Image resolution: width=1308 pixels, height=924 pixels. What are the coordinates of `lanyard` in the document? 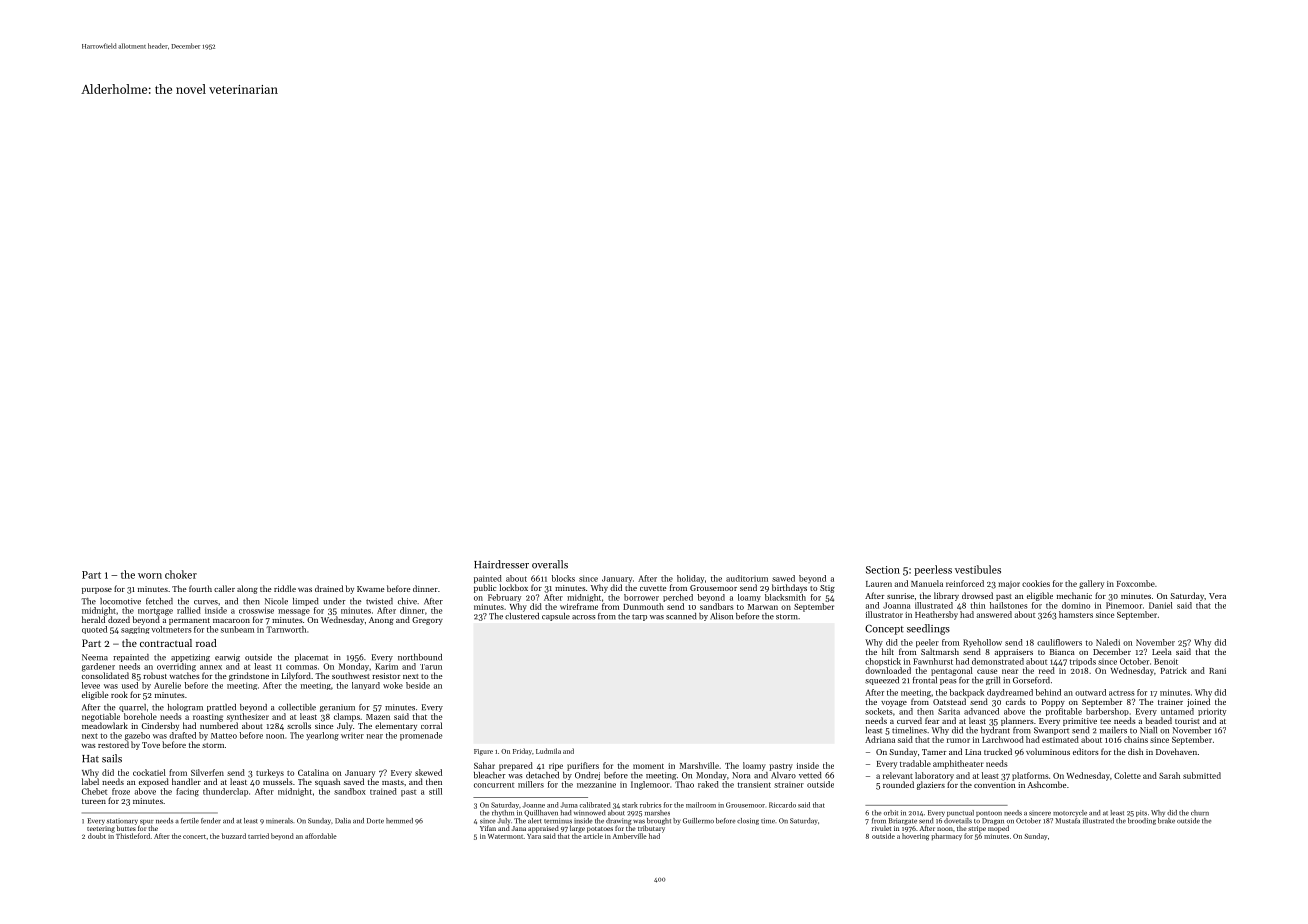 It's located at (366, 686).
